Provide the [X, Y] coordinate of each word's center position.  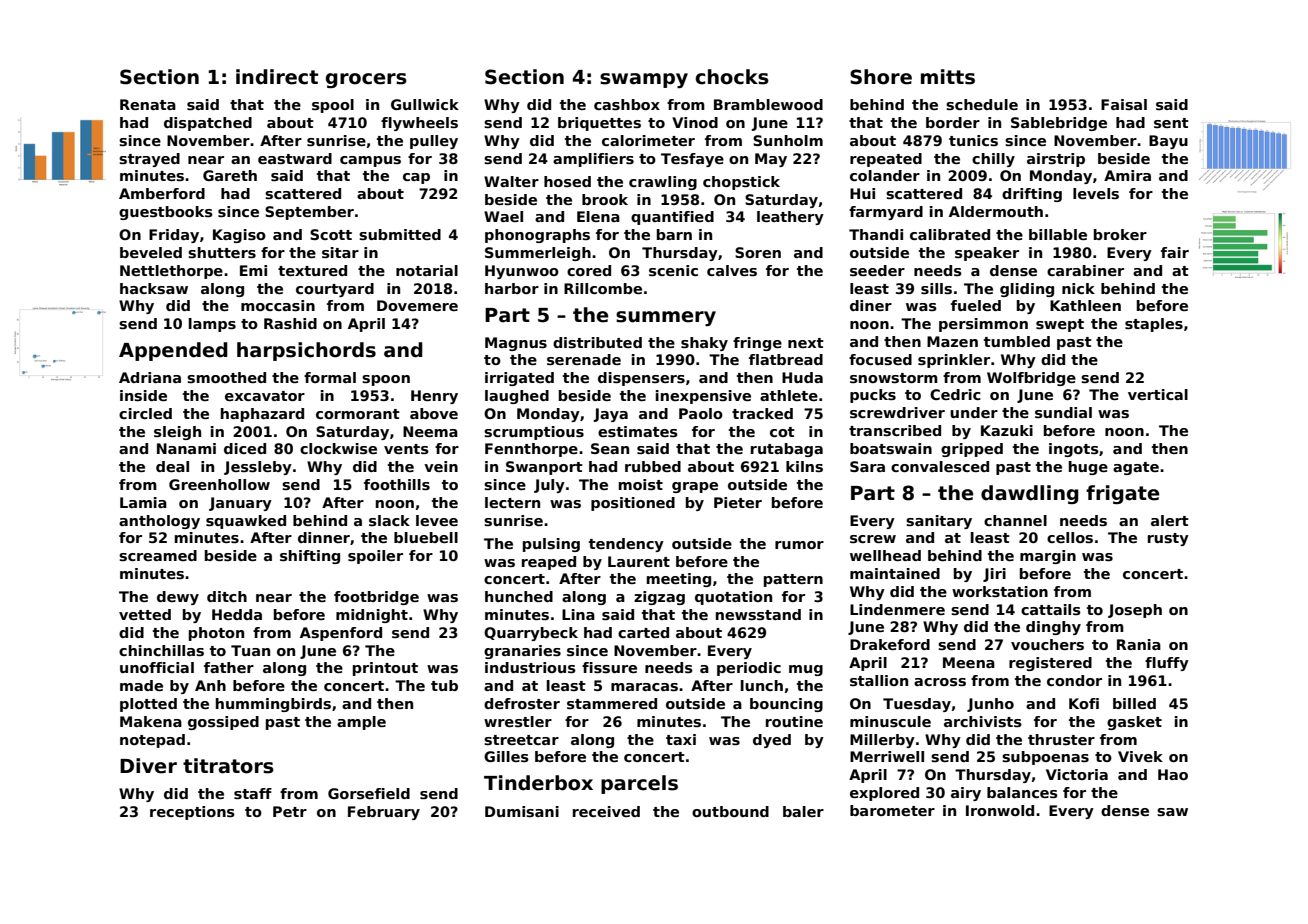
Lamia [143, 502]
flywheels [419, 124]
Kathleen [1085, 305]
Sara [867, 466]
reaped [549, 563]
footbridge [376, 598]
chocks [732, 77]
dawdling [1030, 494]
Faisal [1124, 104]
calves [732, 270]
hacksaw [154, 288]
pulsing [551, 545]
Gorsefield [369, 793]
